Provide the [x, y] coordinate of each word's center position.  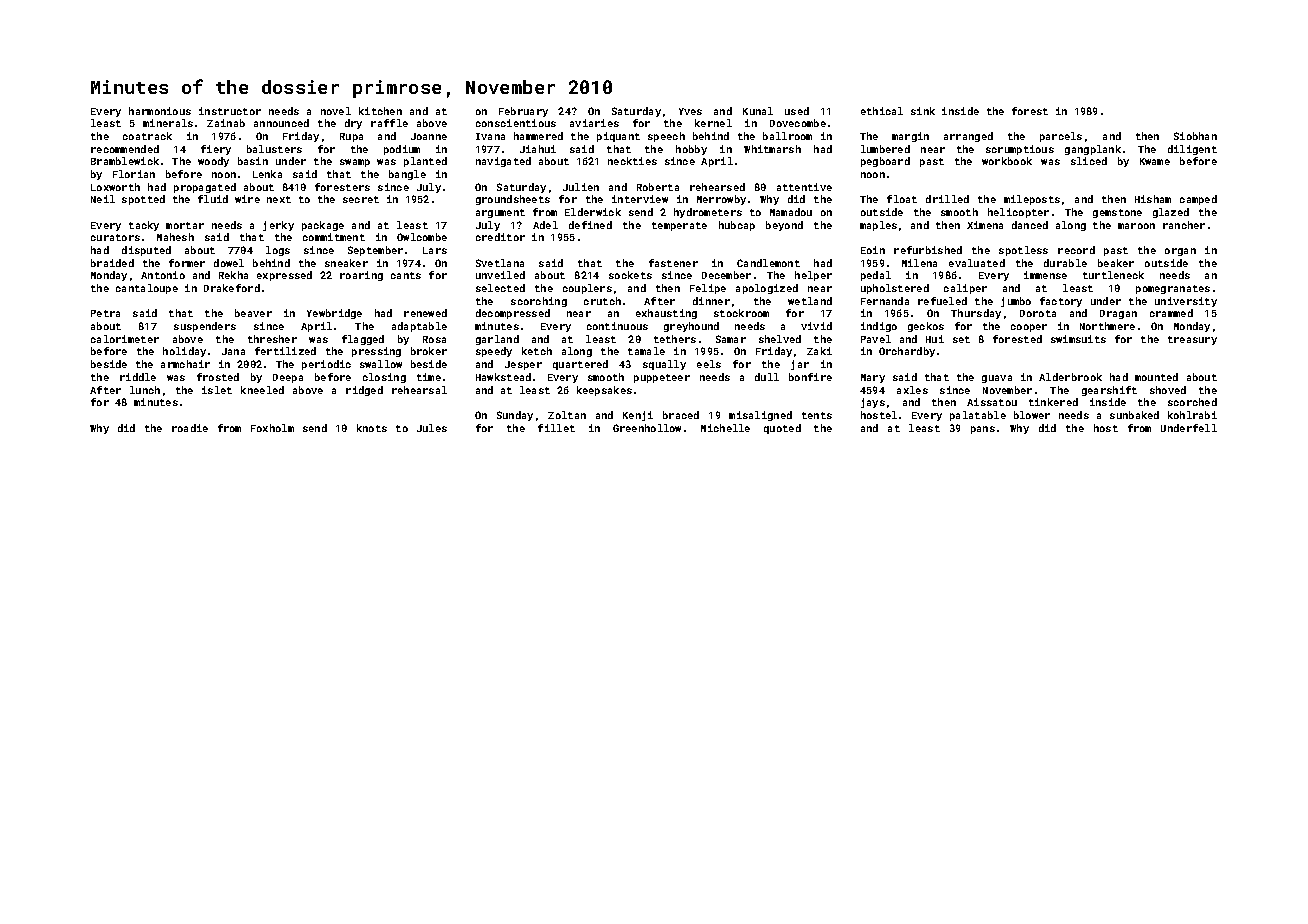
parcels [1061, 137]
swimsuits [1078, 339]
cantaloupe [147, 289]
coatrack [147, 136]
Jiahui [538, 149]
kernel [713, 123]
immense [1045, 275]
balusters [274, 149]
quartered [580, 365]
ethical [882, 111]
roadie [190, 428]
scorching [539, 302]
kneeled [262, 390]
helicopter [1018, 213]
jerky [278, 226]
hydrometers [708, 213]
